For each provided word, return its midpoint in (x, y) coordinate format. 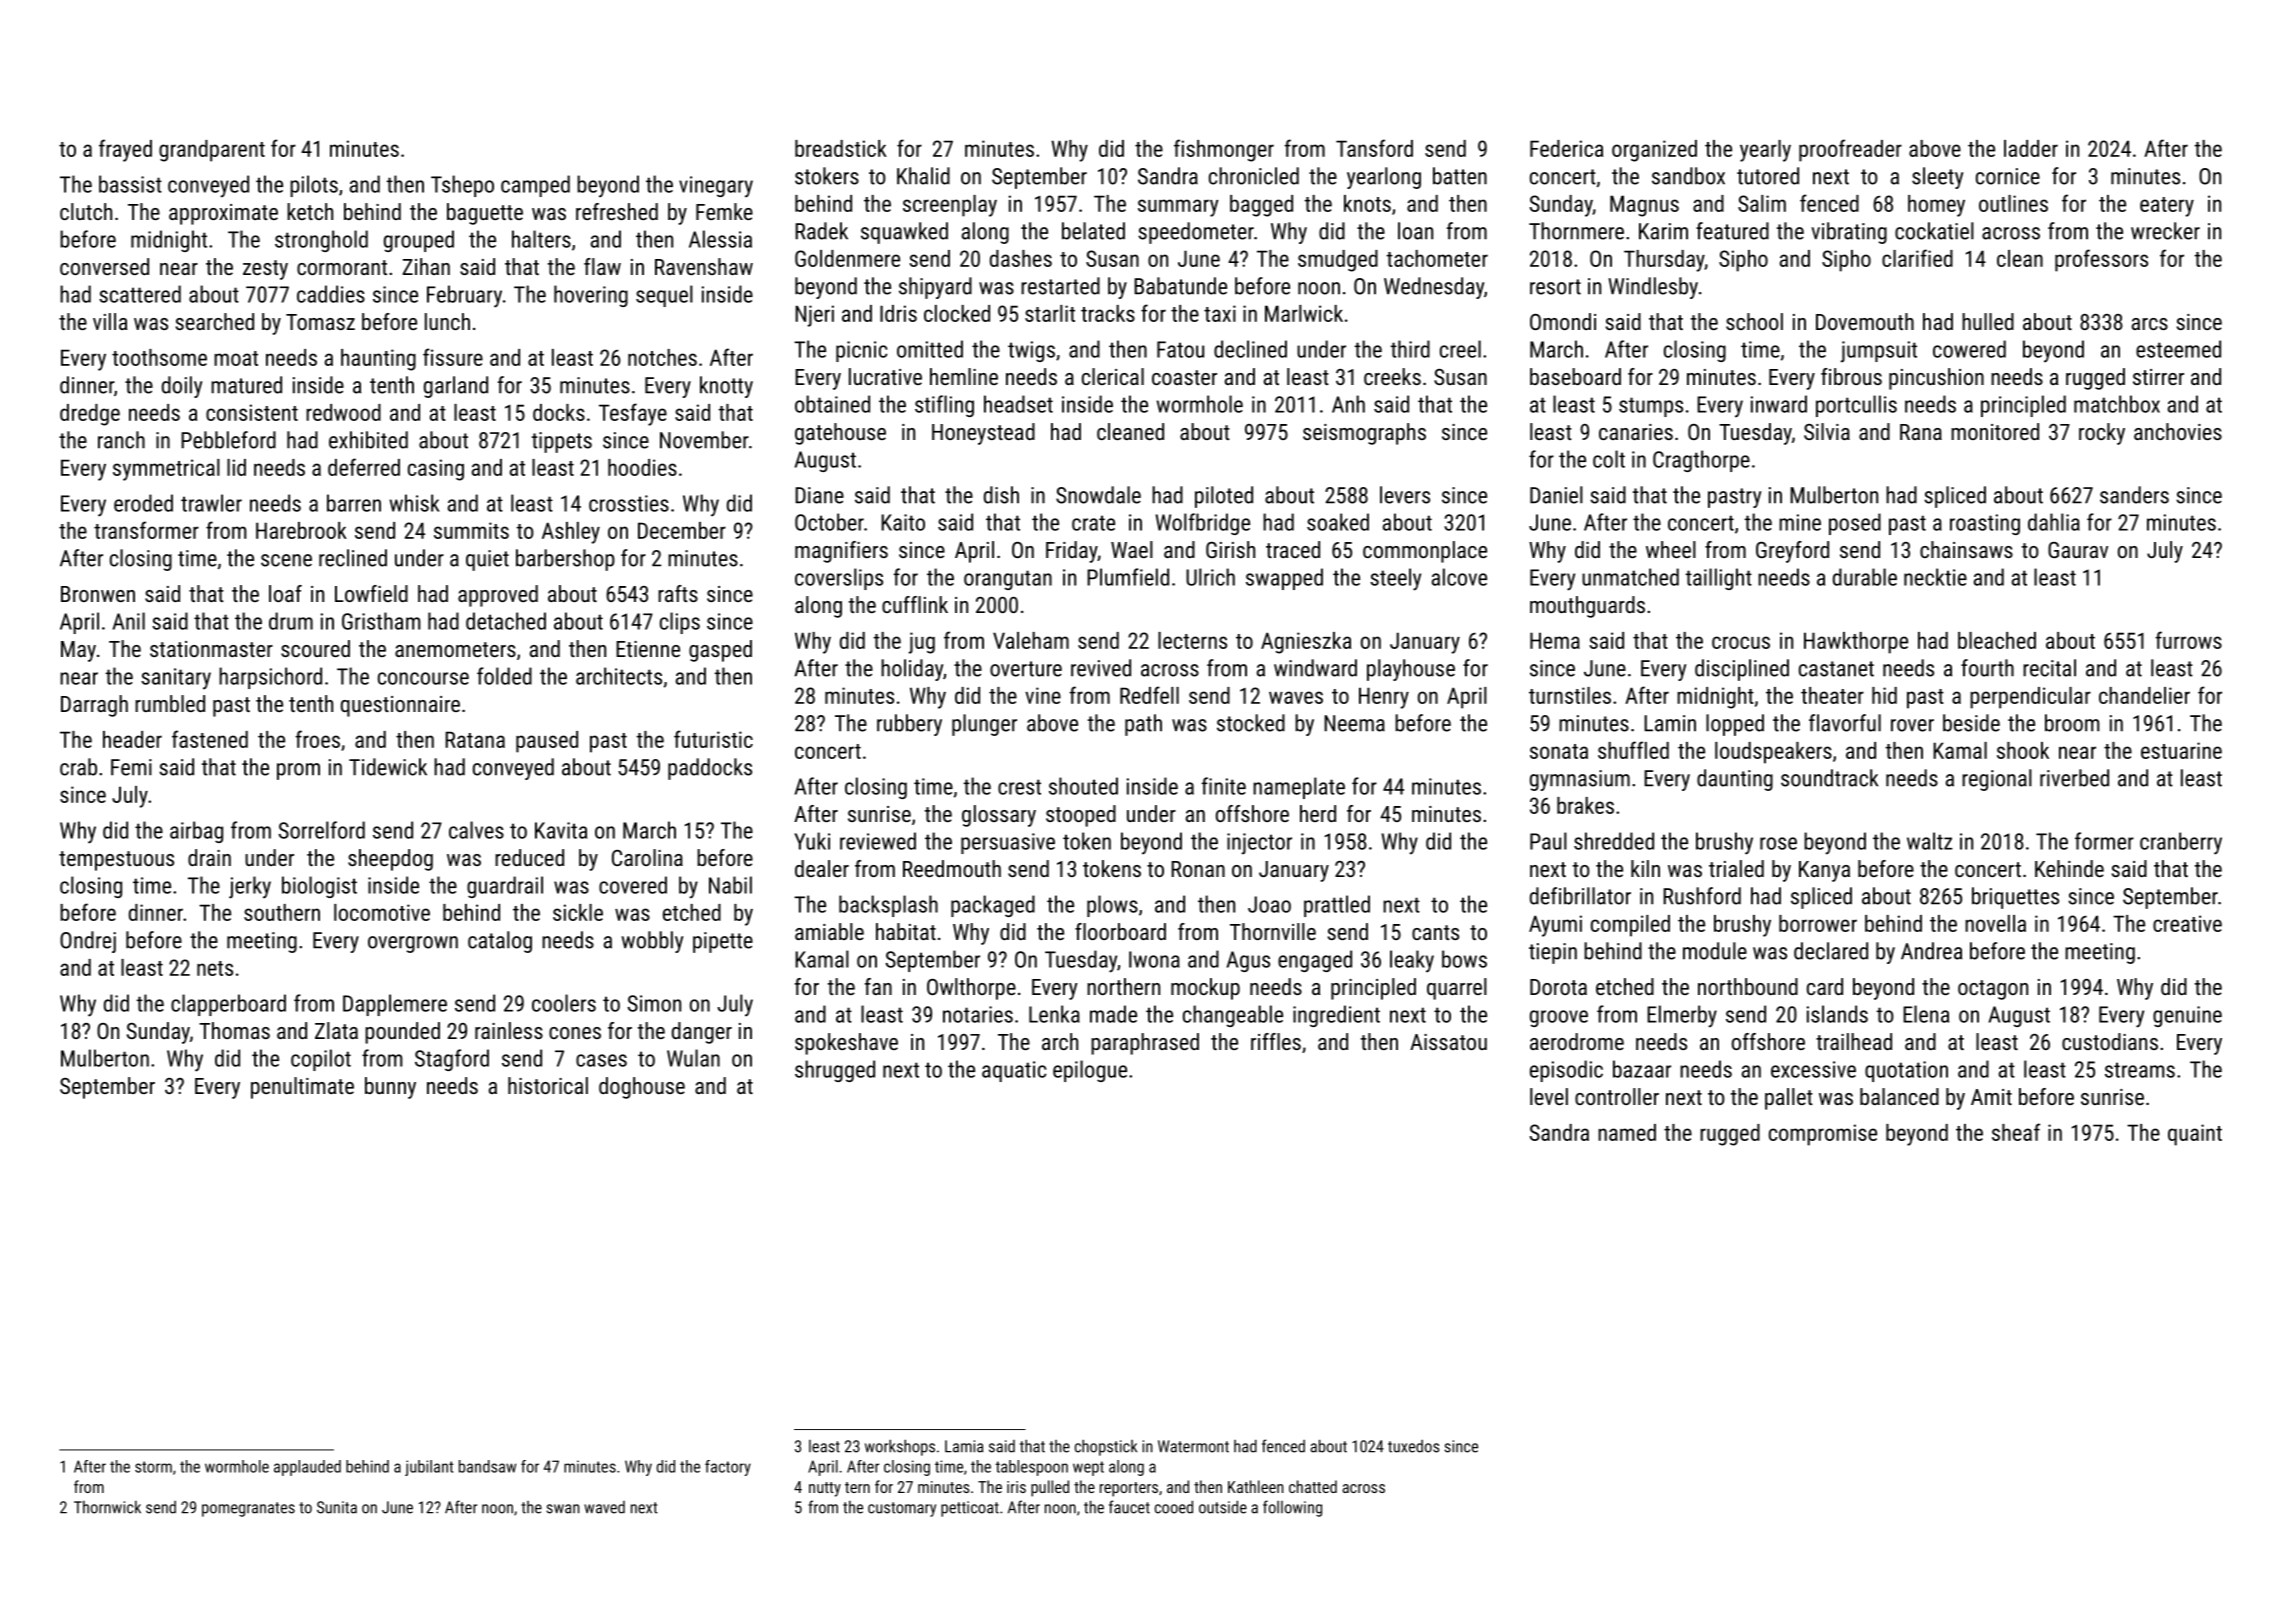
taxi (1220, 313)
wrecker (2165, 231)
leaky (1412, 961)
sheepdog (390, 860)
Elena (1926, 1014)
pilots (314, 186)
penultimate (302, 1088)
